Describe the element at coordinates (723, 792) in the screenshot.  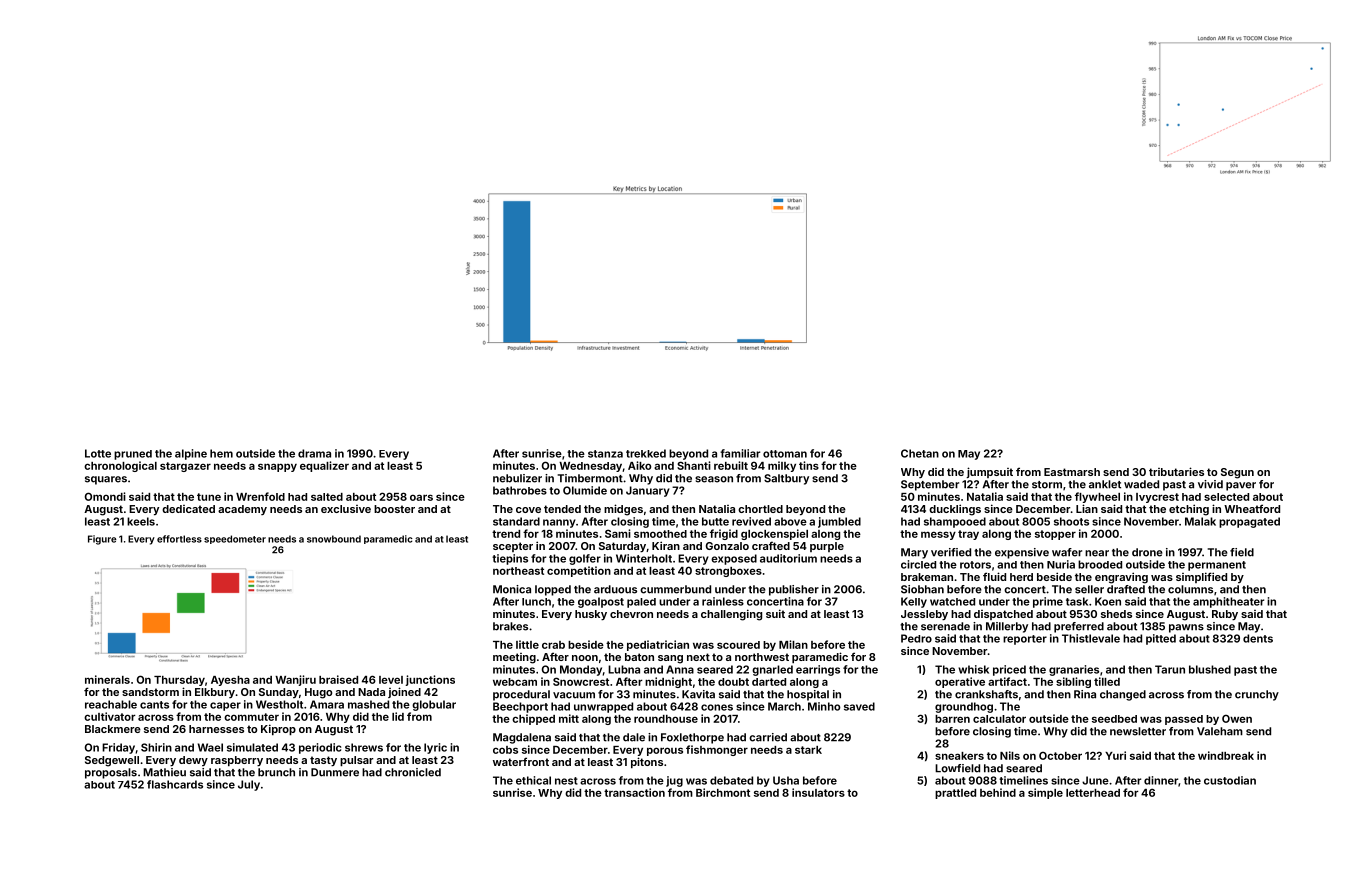
I see `Birchmont` at that location.
